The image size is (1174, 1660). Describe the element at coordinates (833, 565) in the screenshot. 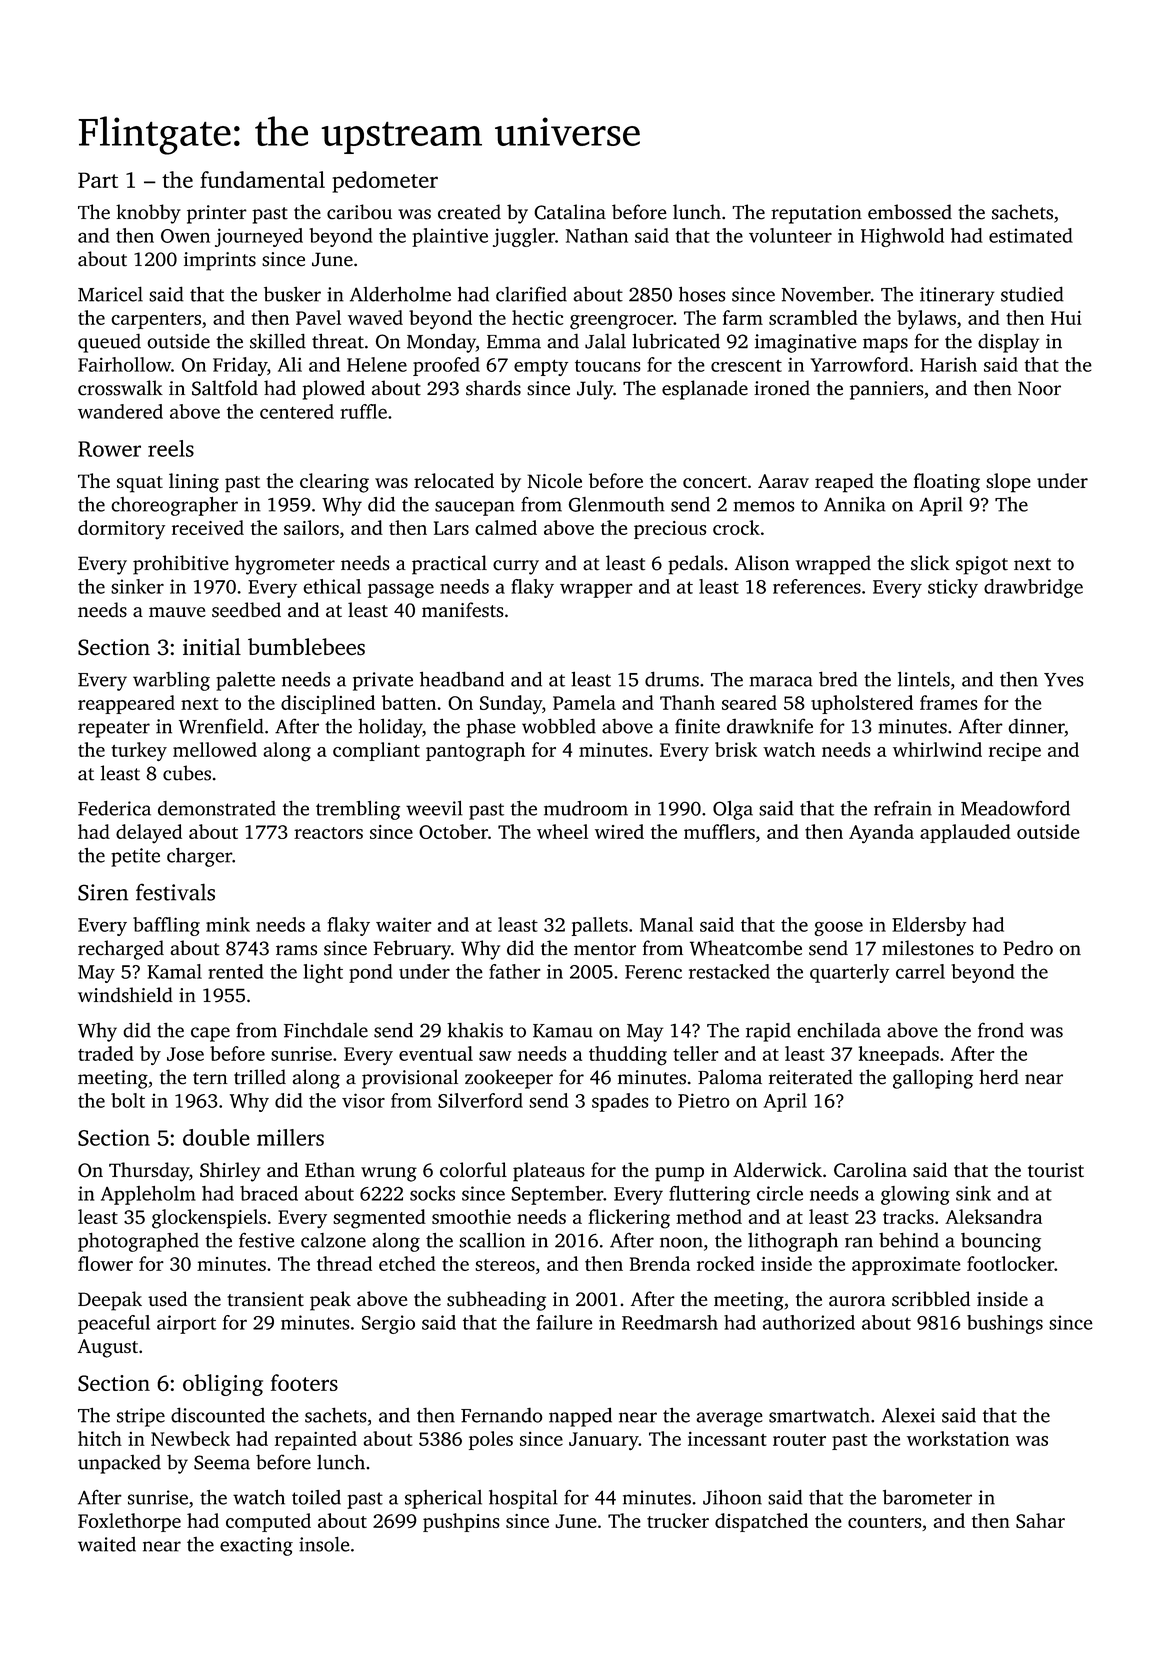

I see `wrapped` at that location.
